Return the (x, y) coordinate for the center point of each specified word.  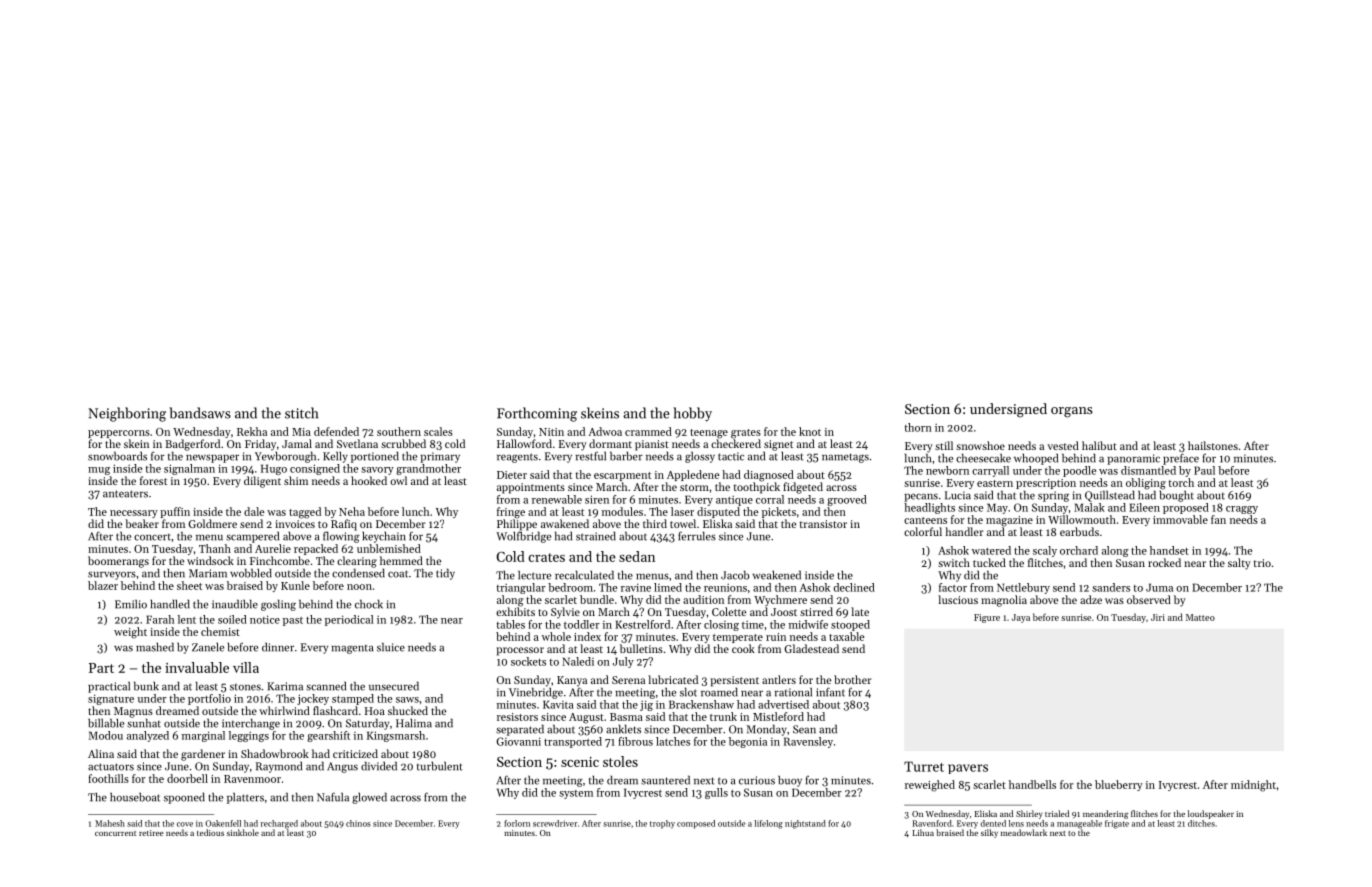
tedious (210, 832)
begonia (748, 742)
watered (991, 550)
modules (622, 511)
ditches (1201, 823)
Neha (352, 511)
